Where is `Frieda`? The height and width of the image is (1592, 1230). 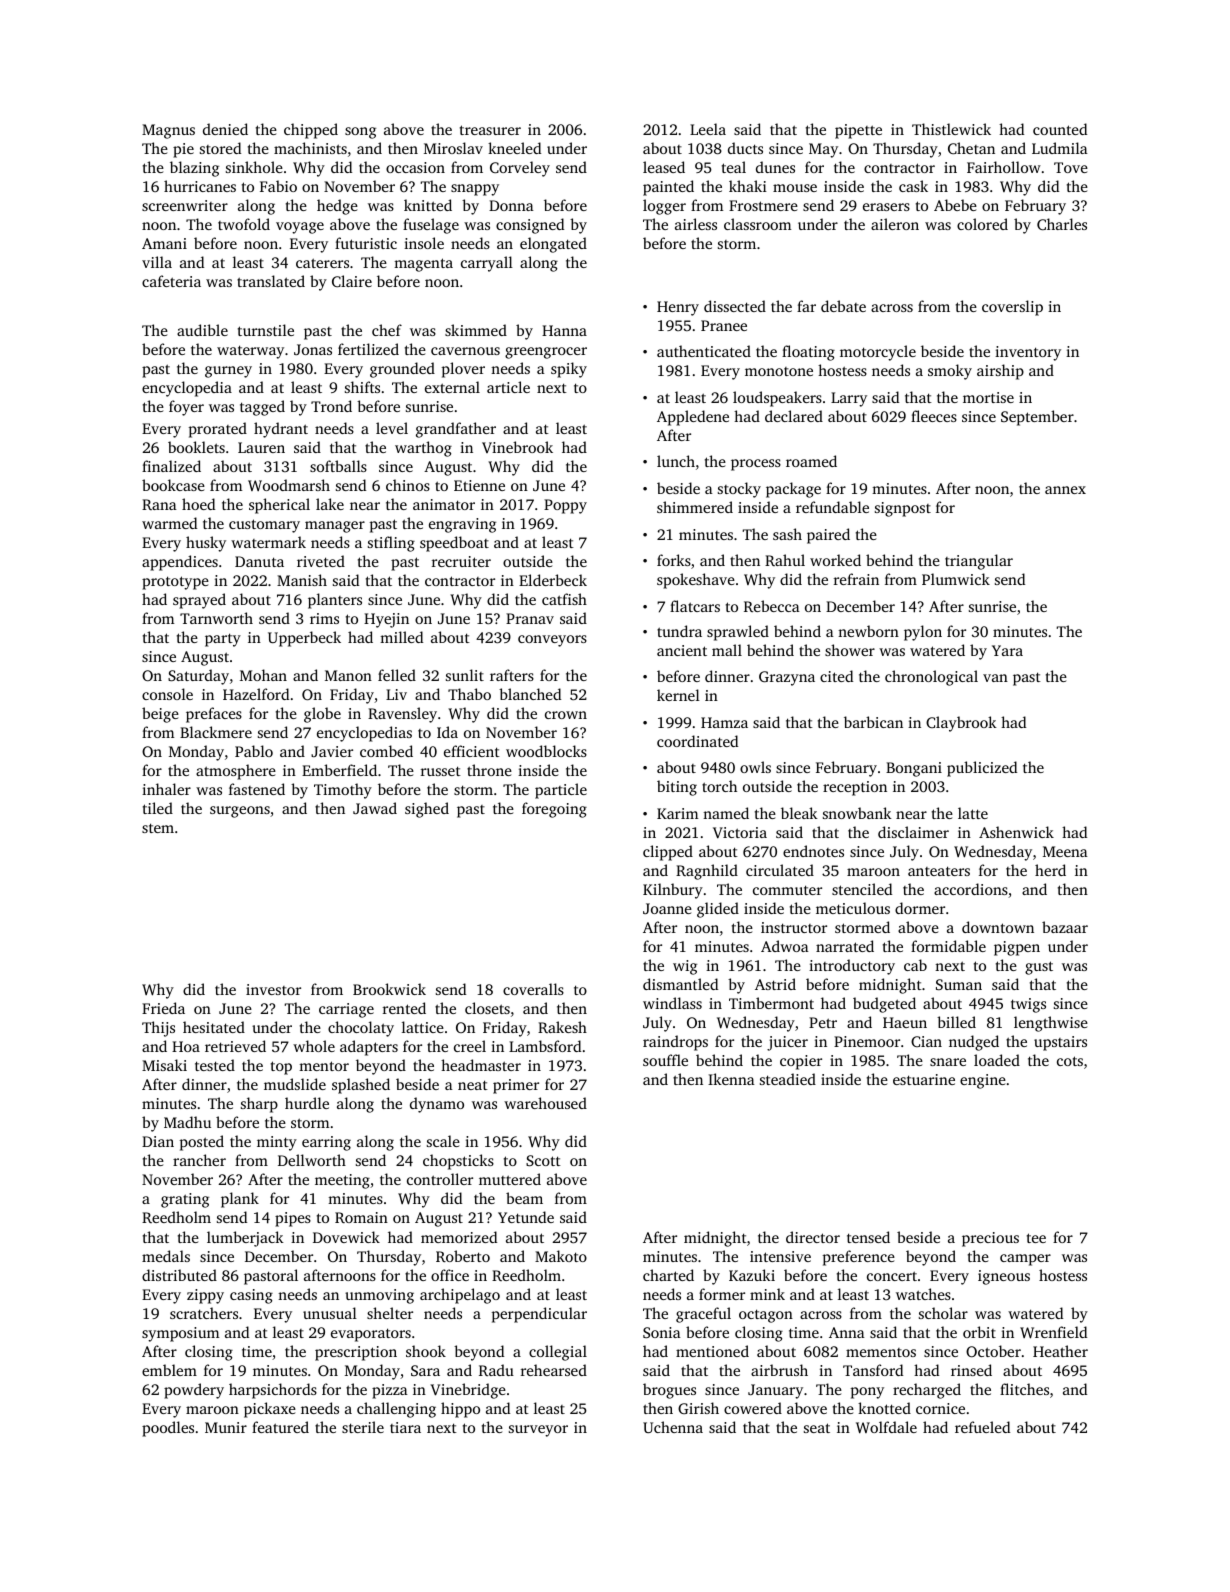
Frieda is located at coordinates (163, 1008).
